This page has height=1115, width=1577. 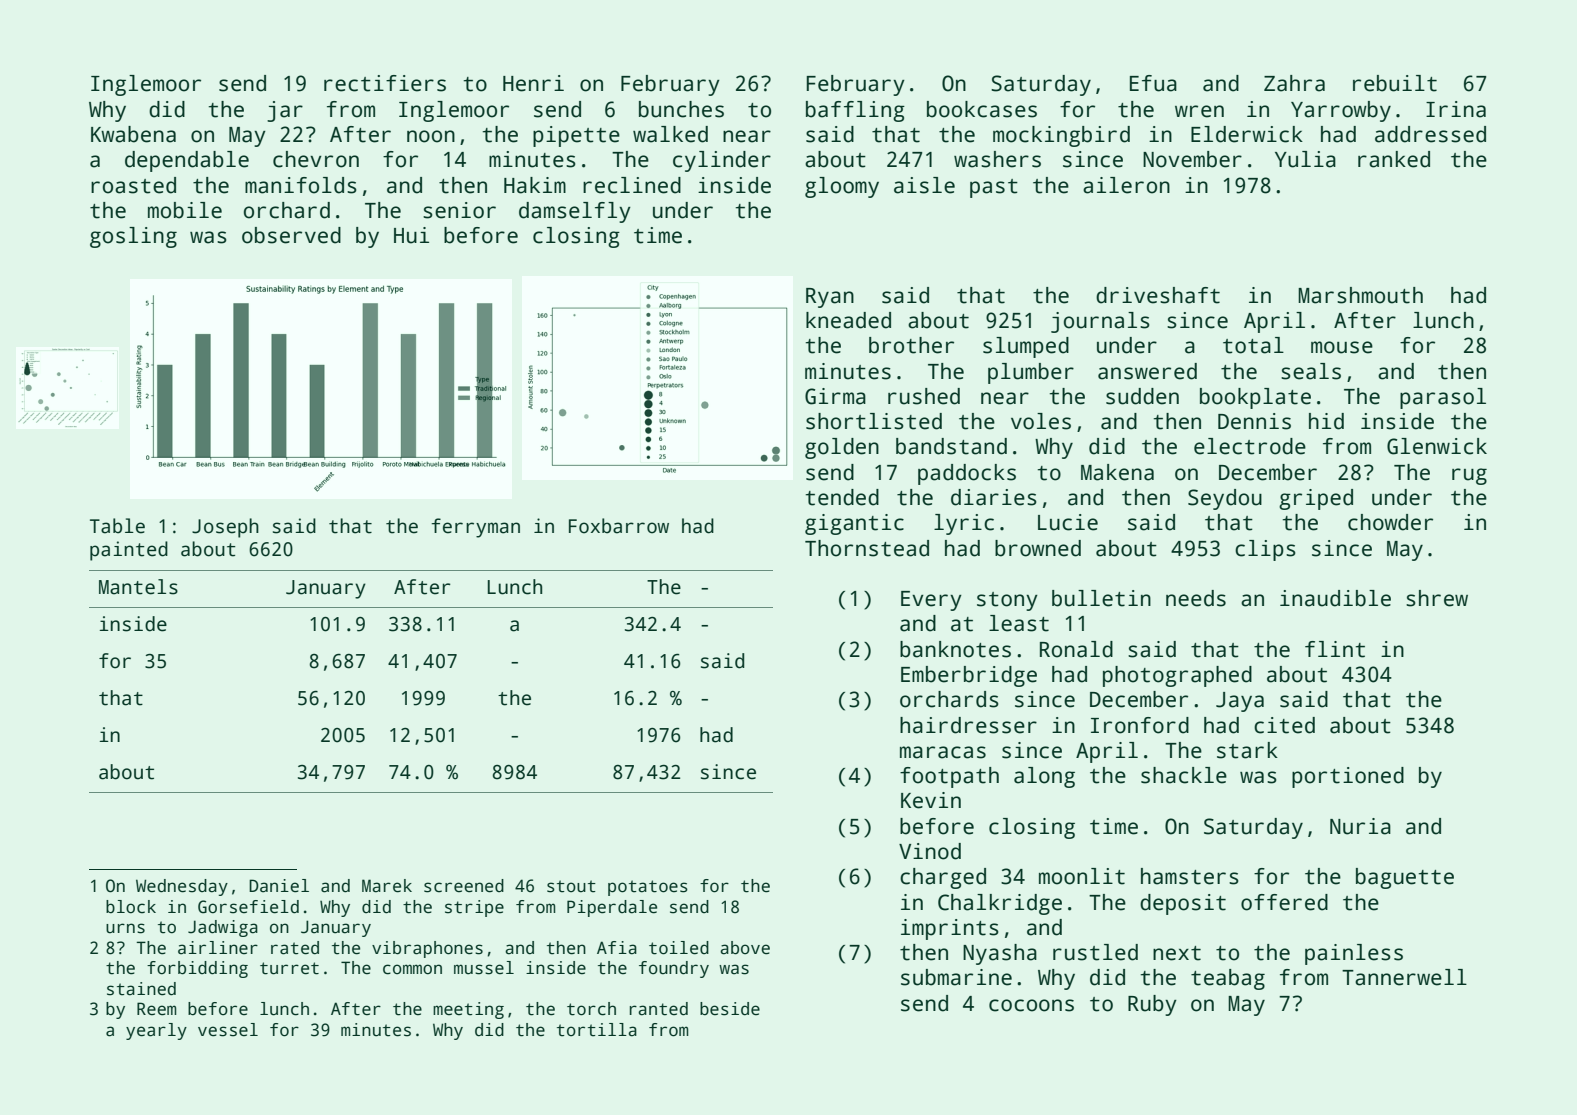 I want to click on Mantels, so click(x=138, y=587).
